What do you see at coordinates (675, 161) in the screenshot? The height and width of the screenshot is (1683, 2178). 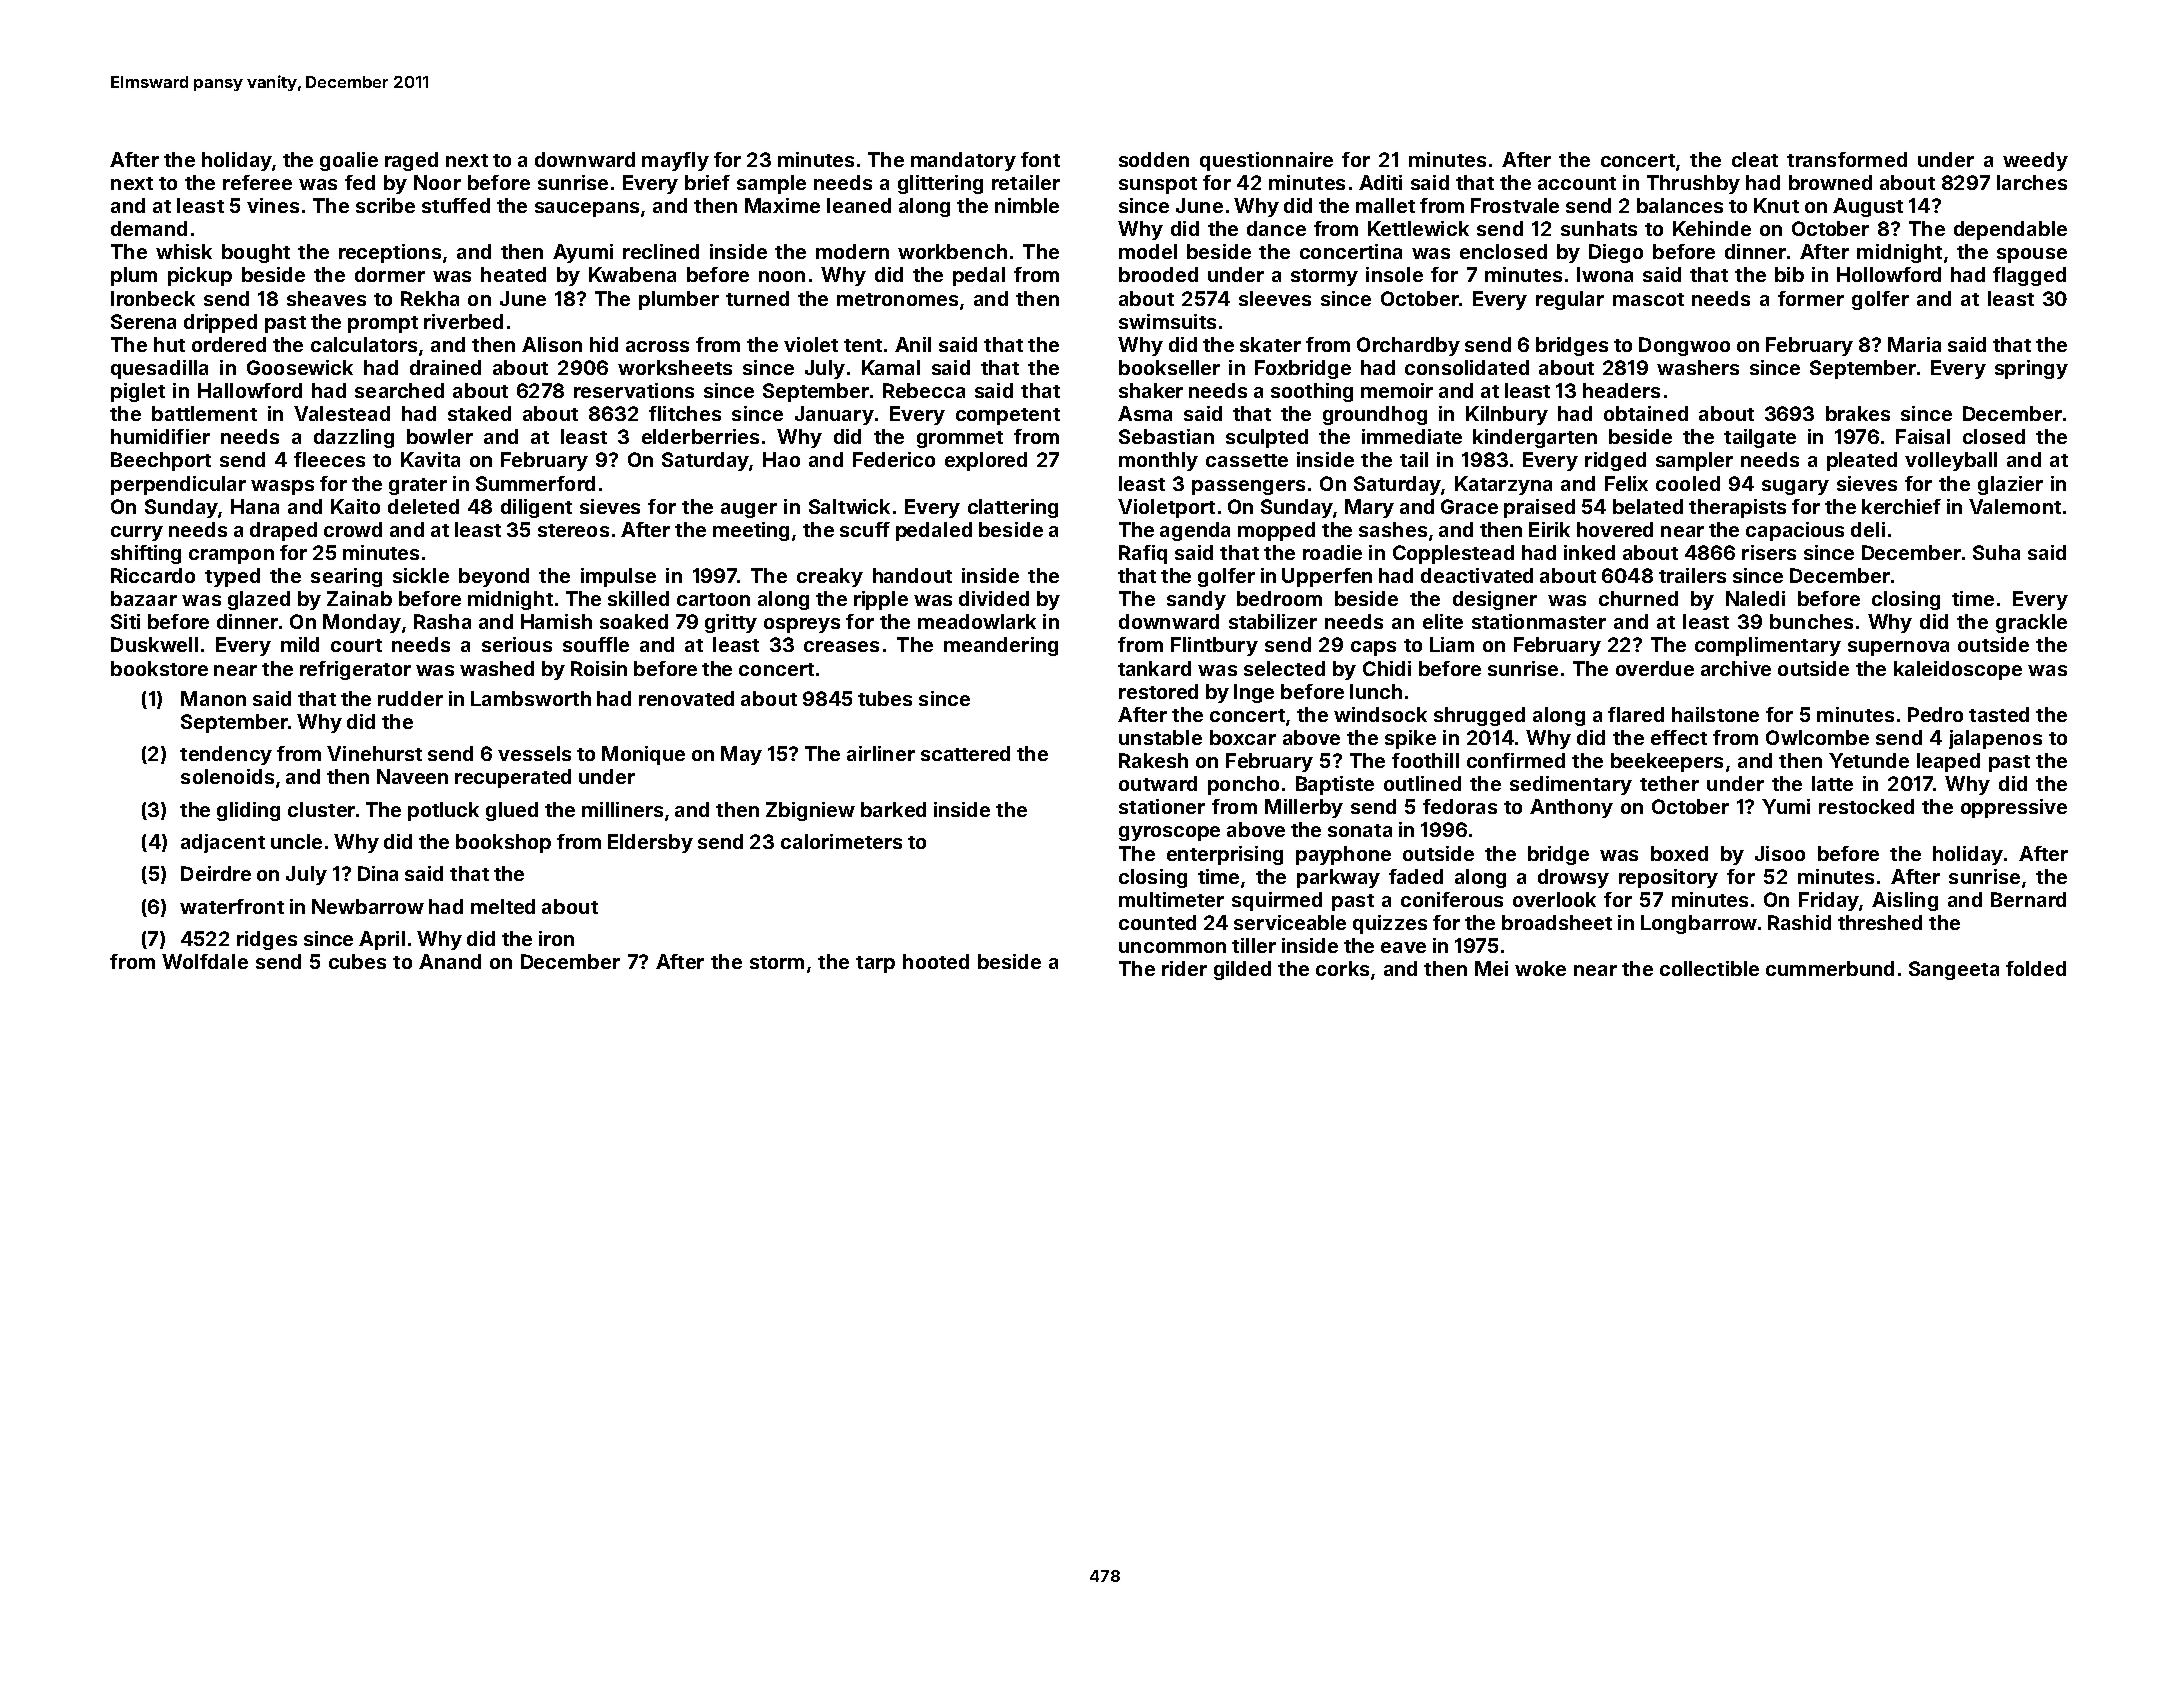 I see `mayfly` at bounding box center [675, 161].
